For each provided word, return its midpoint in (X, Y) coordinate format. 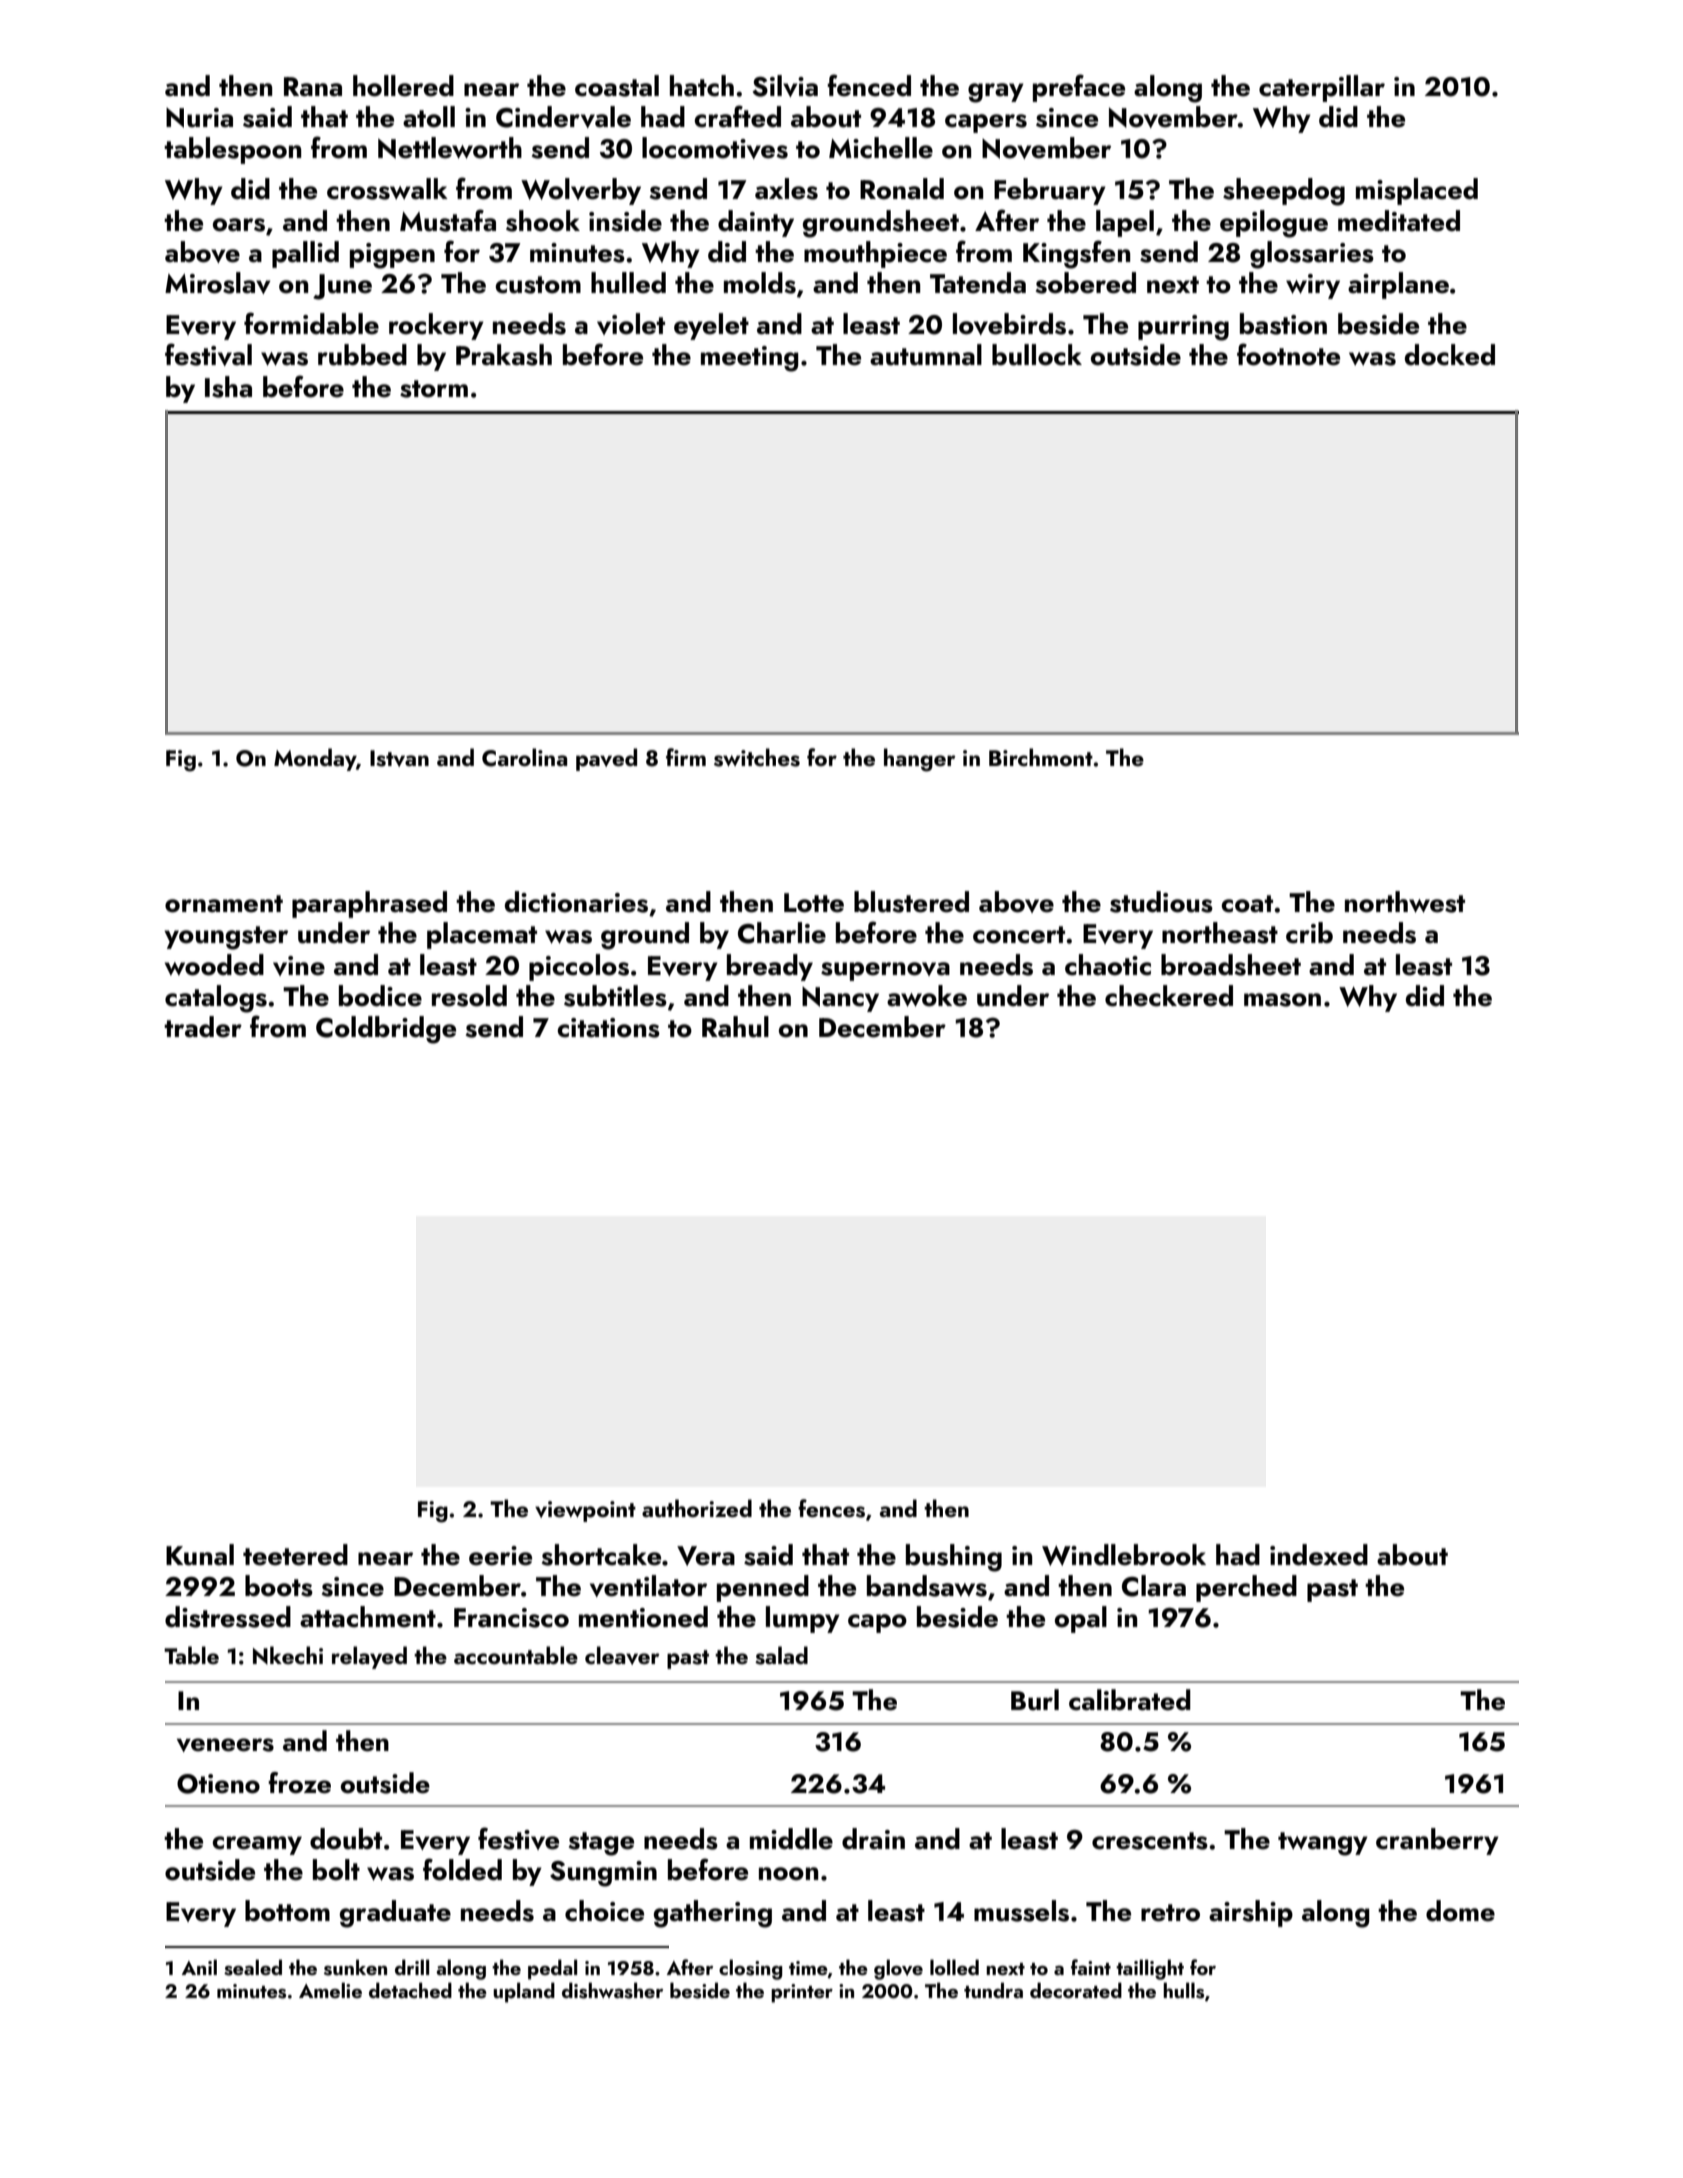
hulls (1183, 1990)
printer (802, 1993)
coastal (617, 86)
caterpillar (1322, 88)
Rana (313, 87)
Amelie (330, 1990)
